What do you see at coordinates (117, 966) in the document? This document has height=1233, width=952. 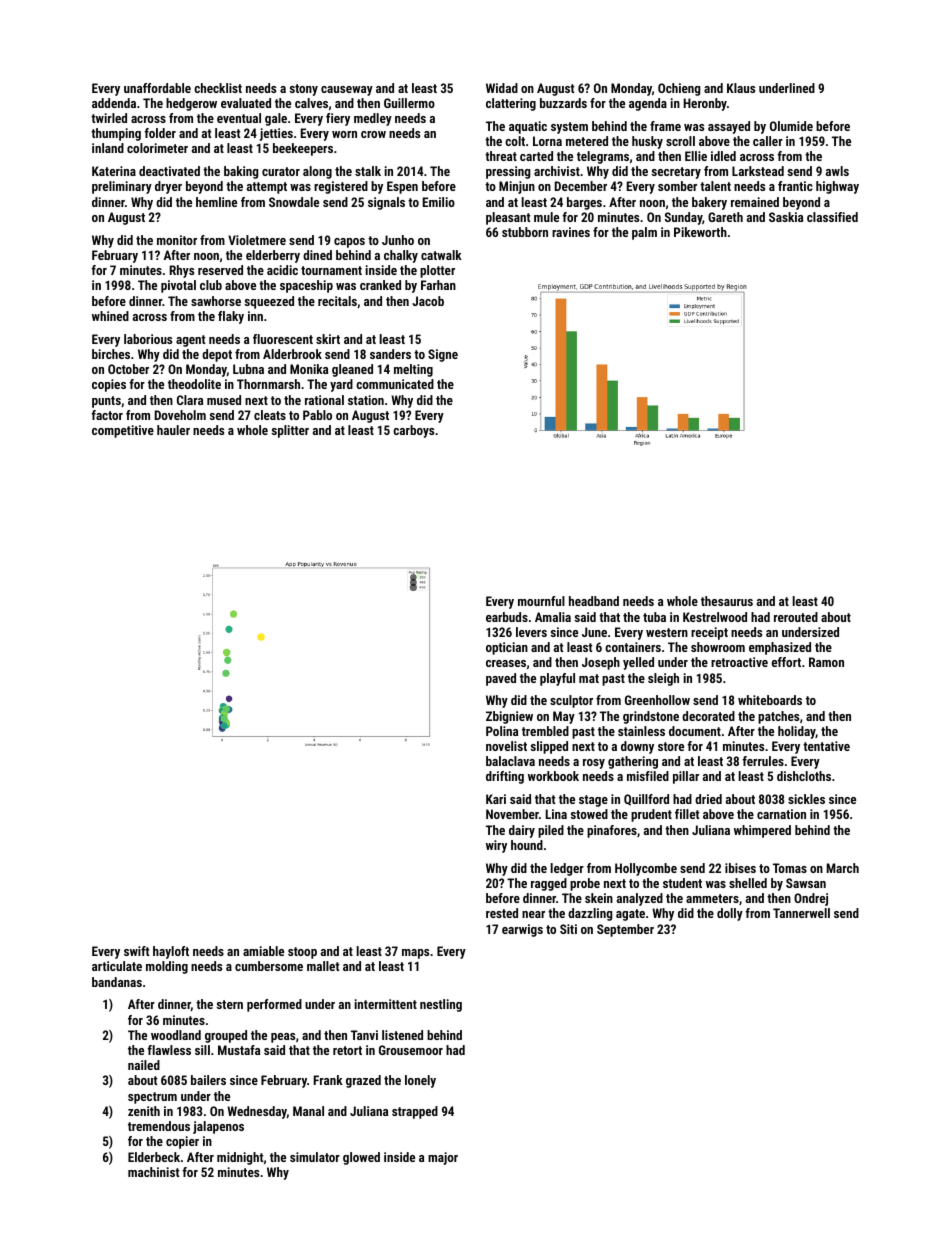 I see `articulate` at bounding box center [117, 966].
